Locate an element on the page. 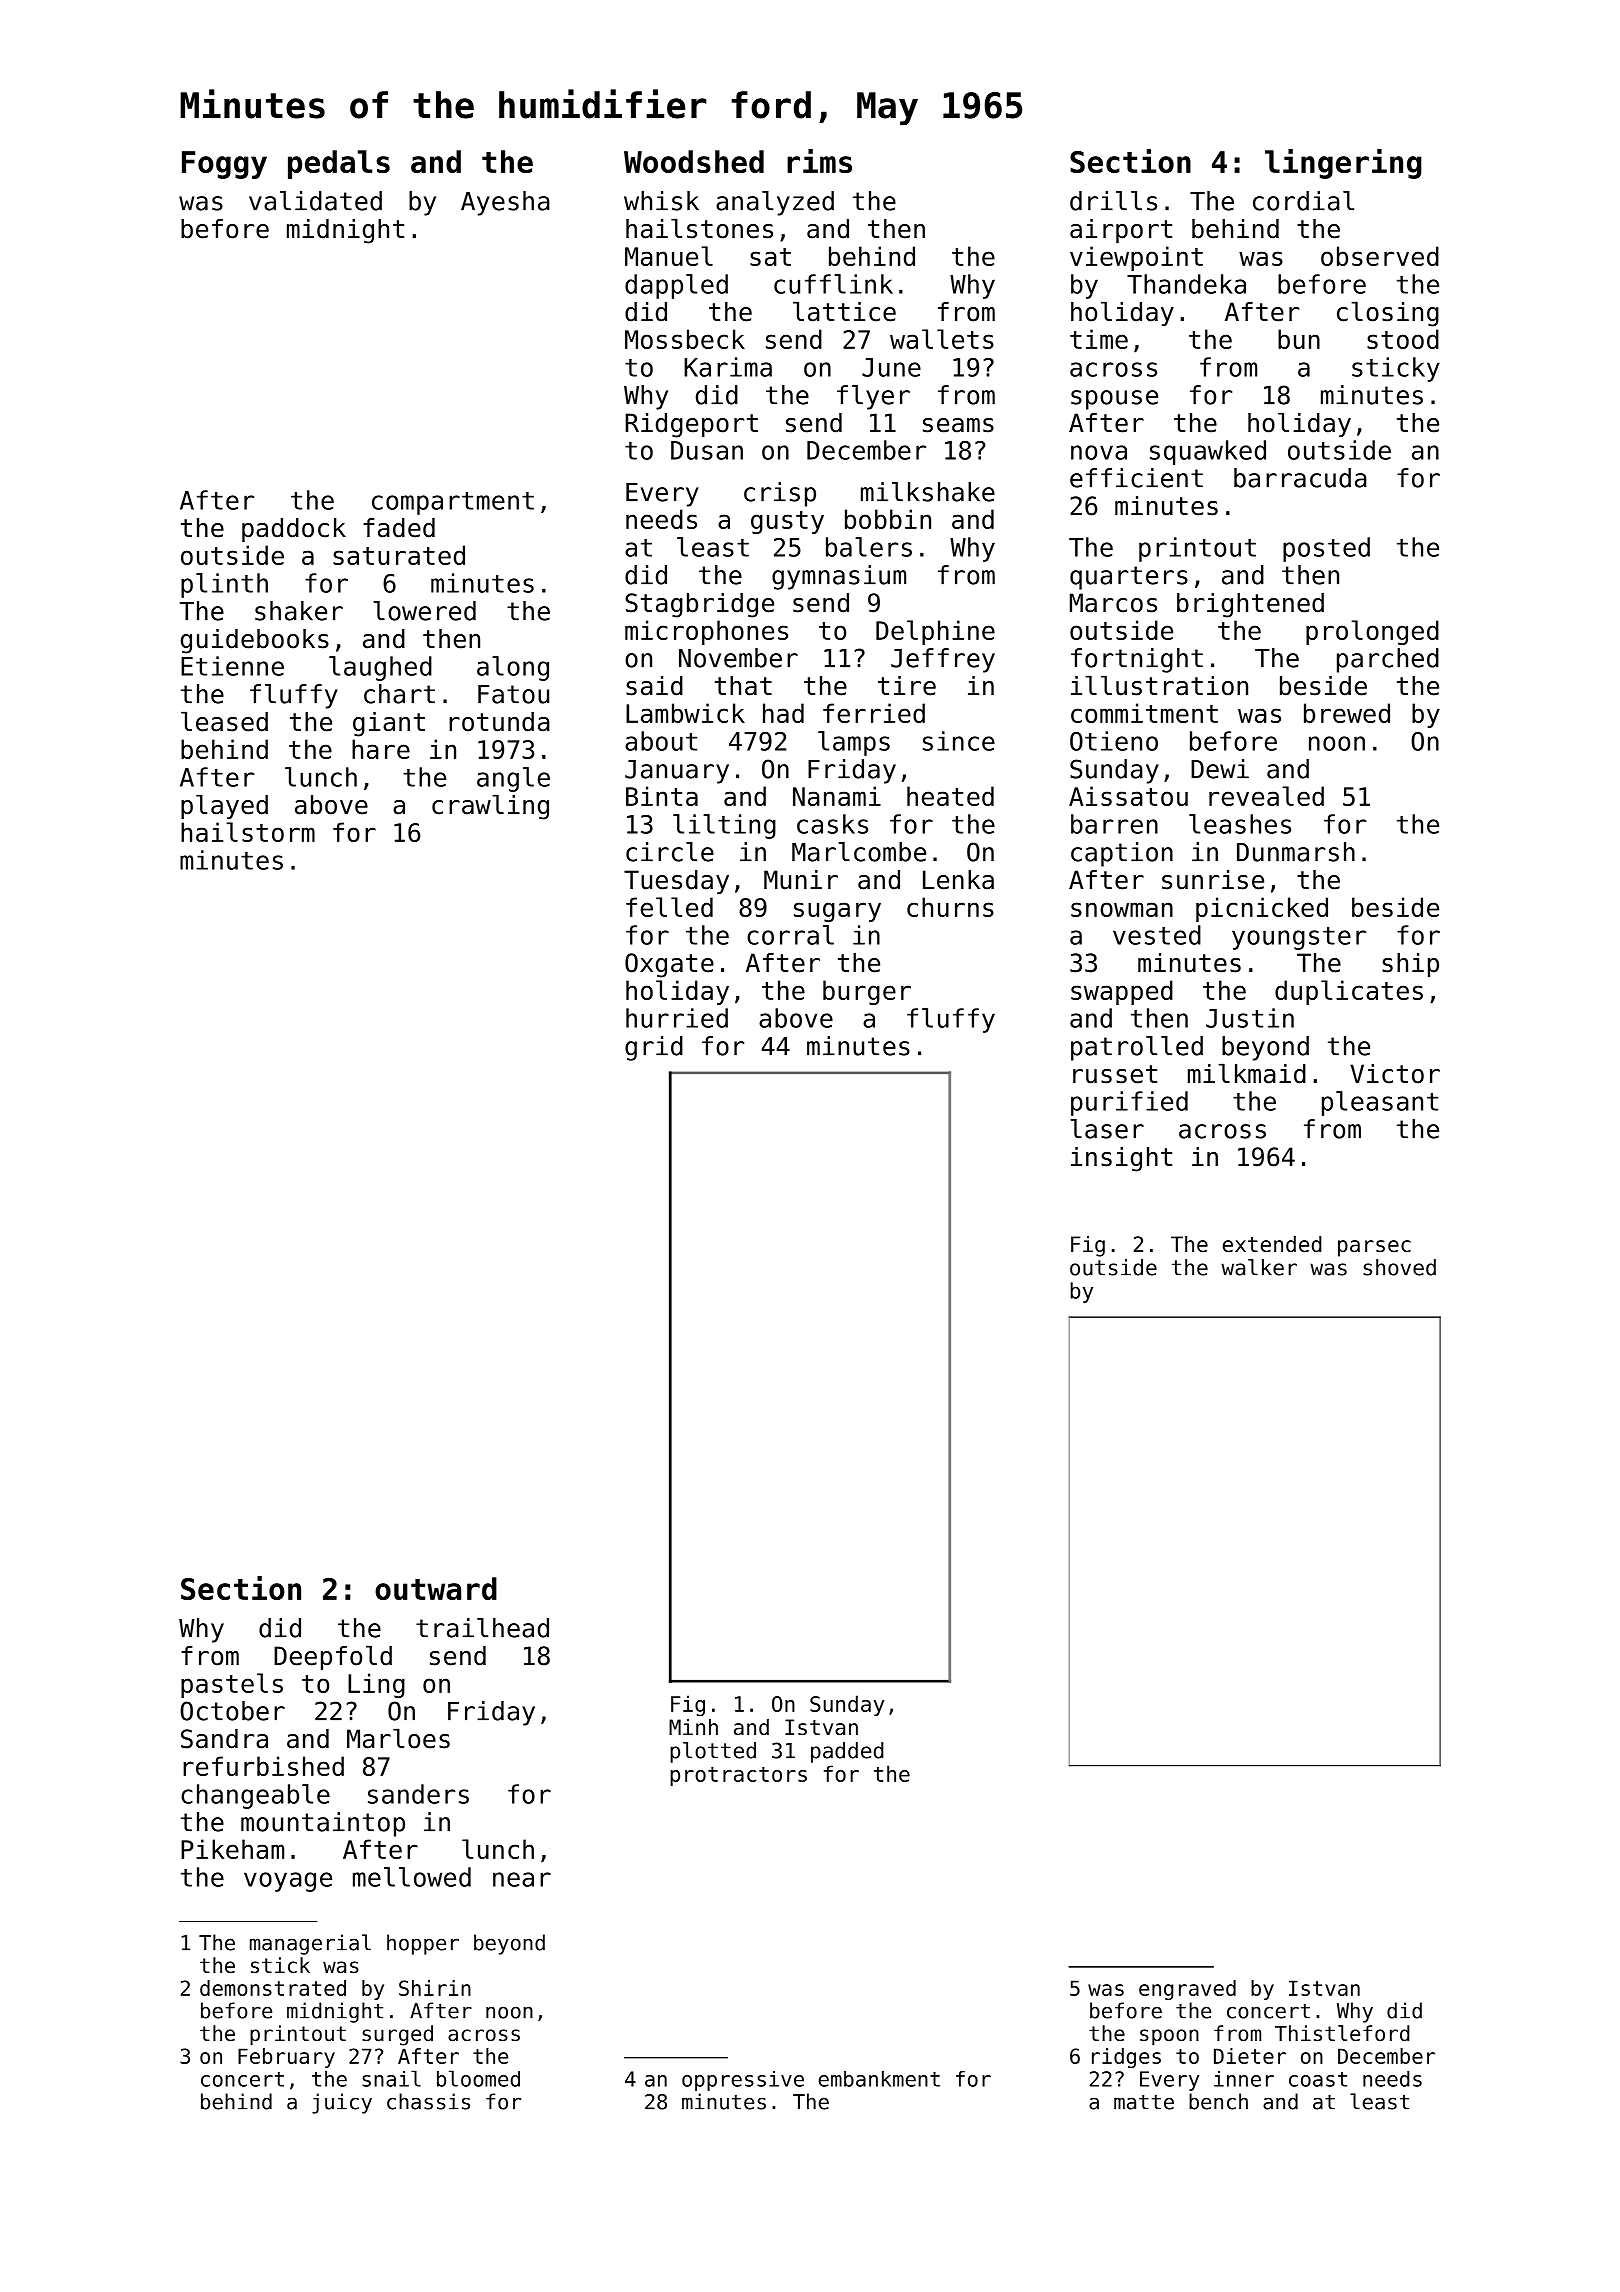 This document has width=1620, height=2292. matte is located at coordinates (1144, 2102).
